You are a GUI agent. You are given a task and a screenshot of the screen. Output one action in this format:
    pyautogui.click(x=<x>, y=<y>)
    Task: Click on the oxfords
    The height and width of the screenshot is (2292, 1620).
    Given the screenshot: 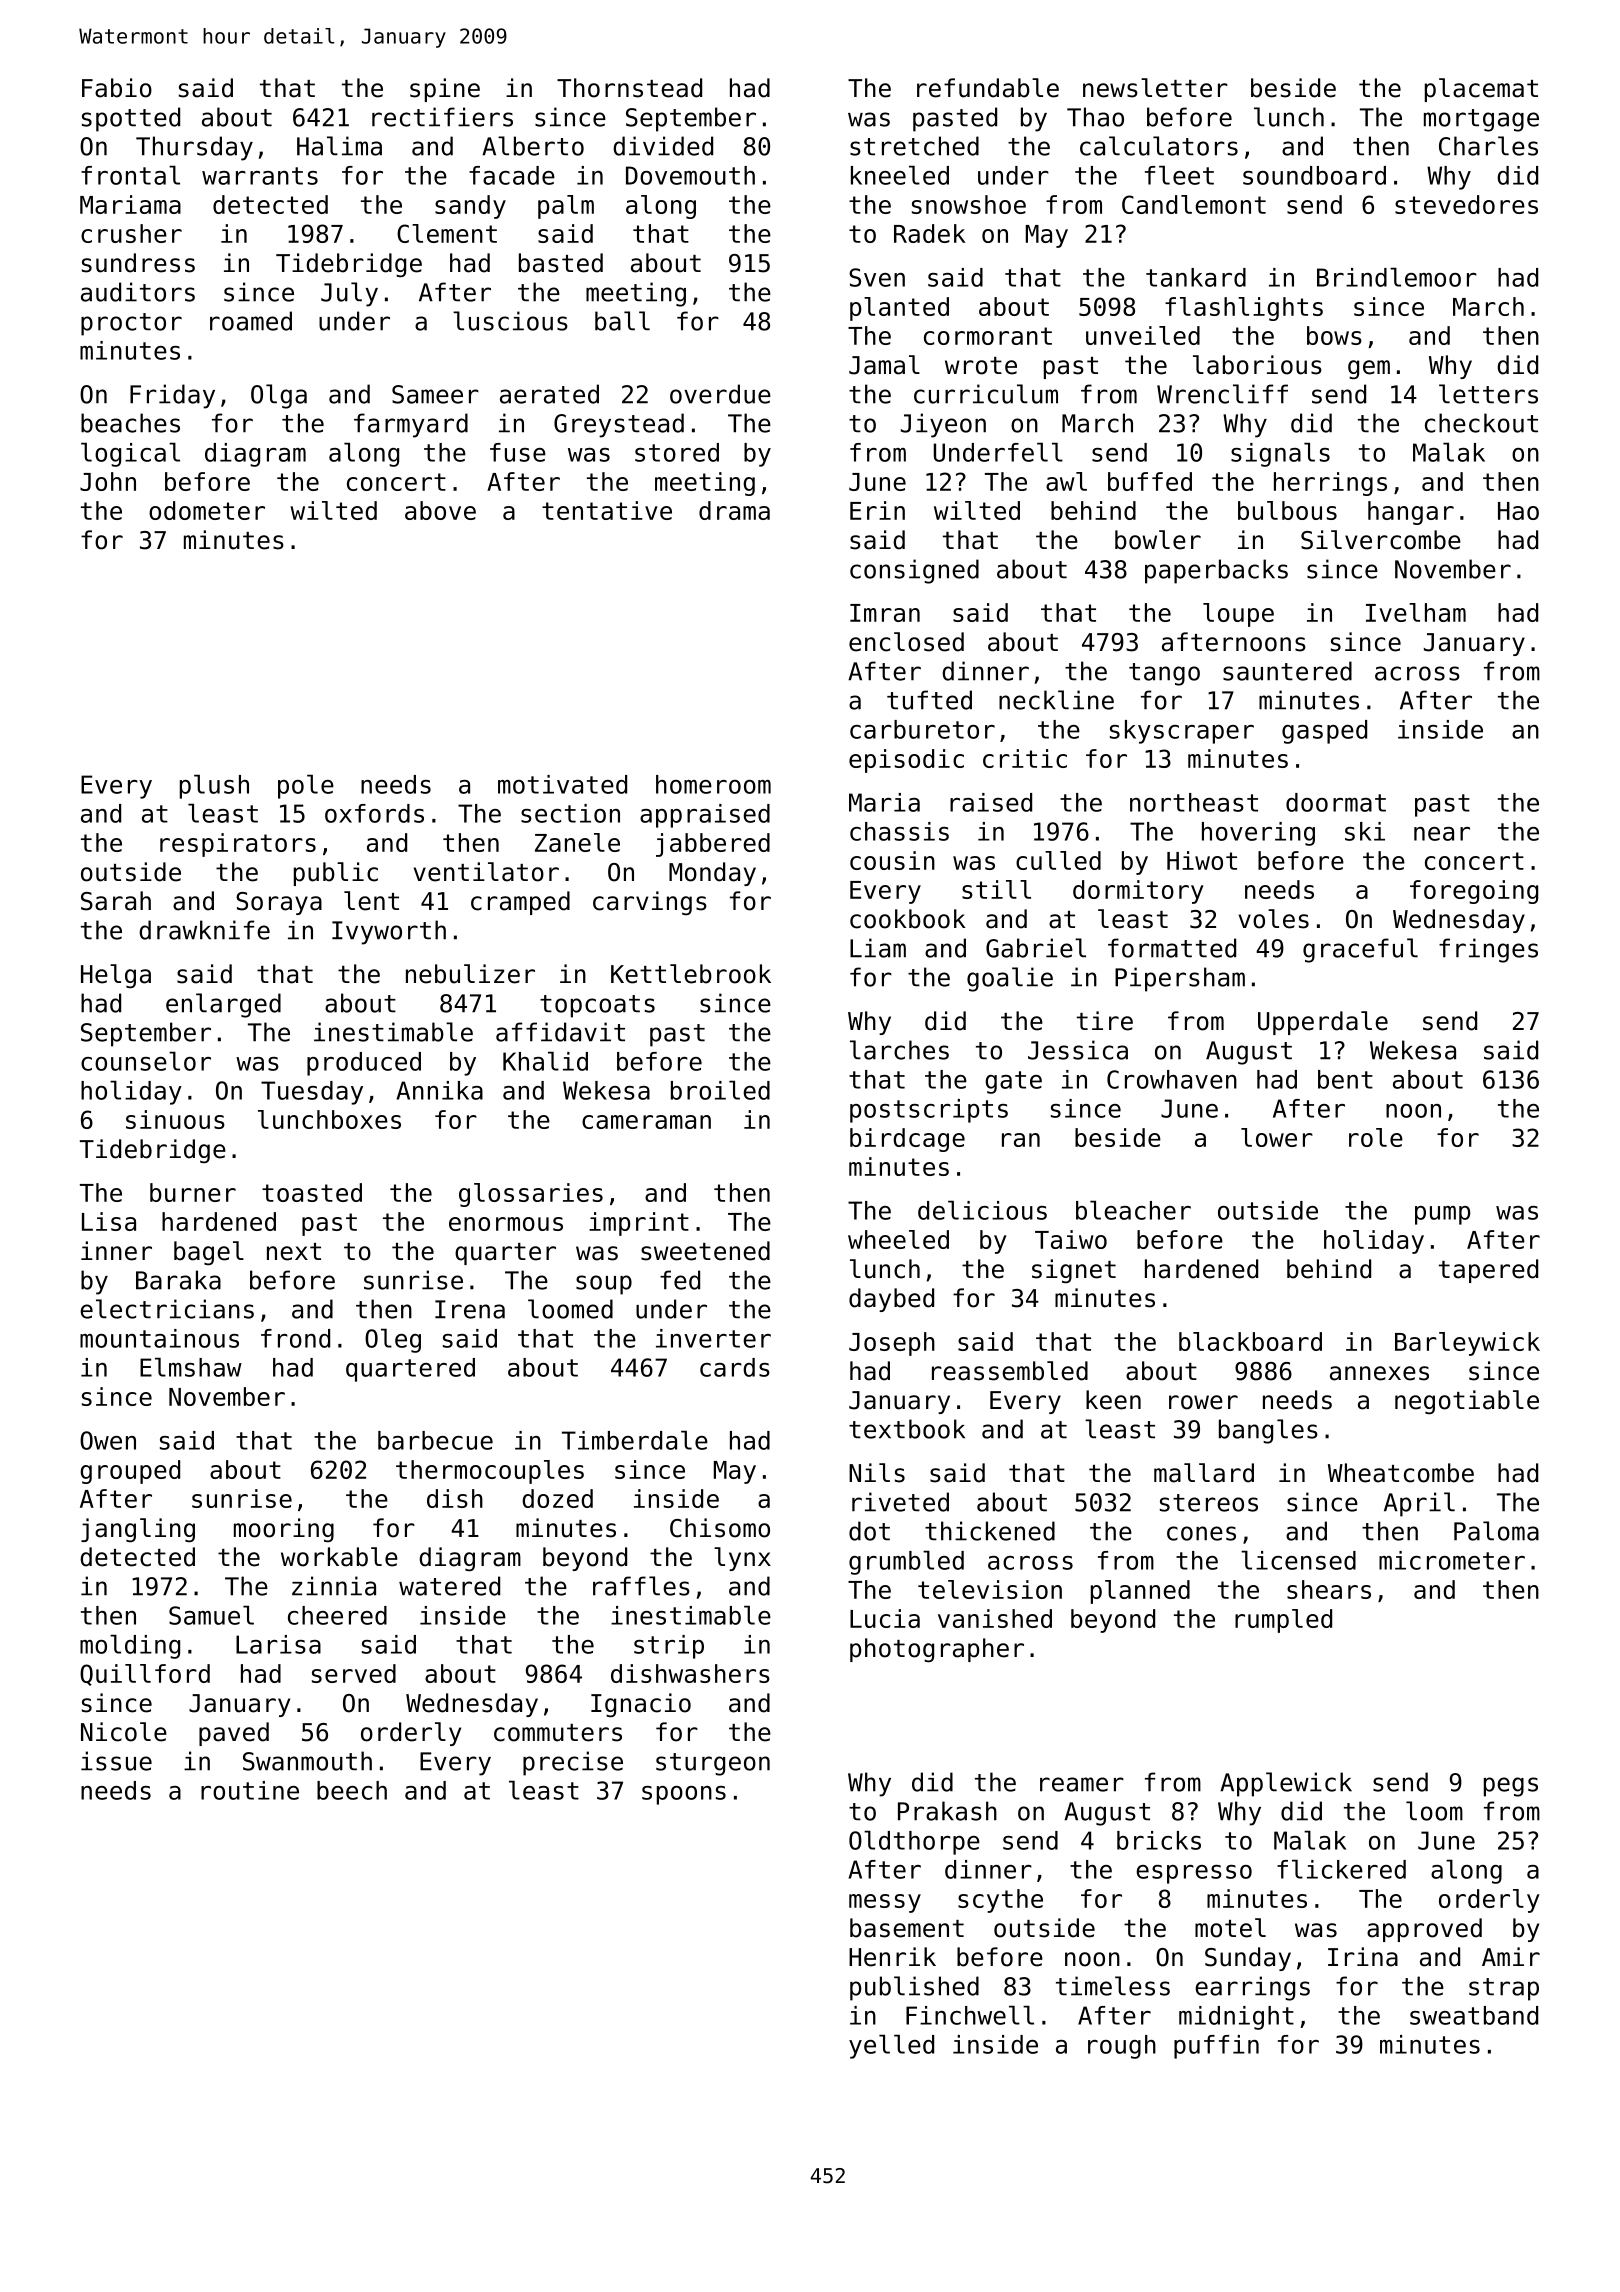 What is the action you would take?
    pyautogui.click(x=374, y=813)
